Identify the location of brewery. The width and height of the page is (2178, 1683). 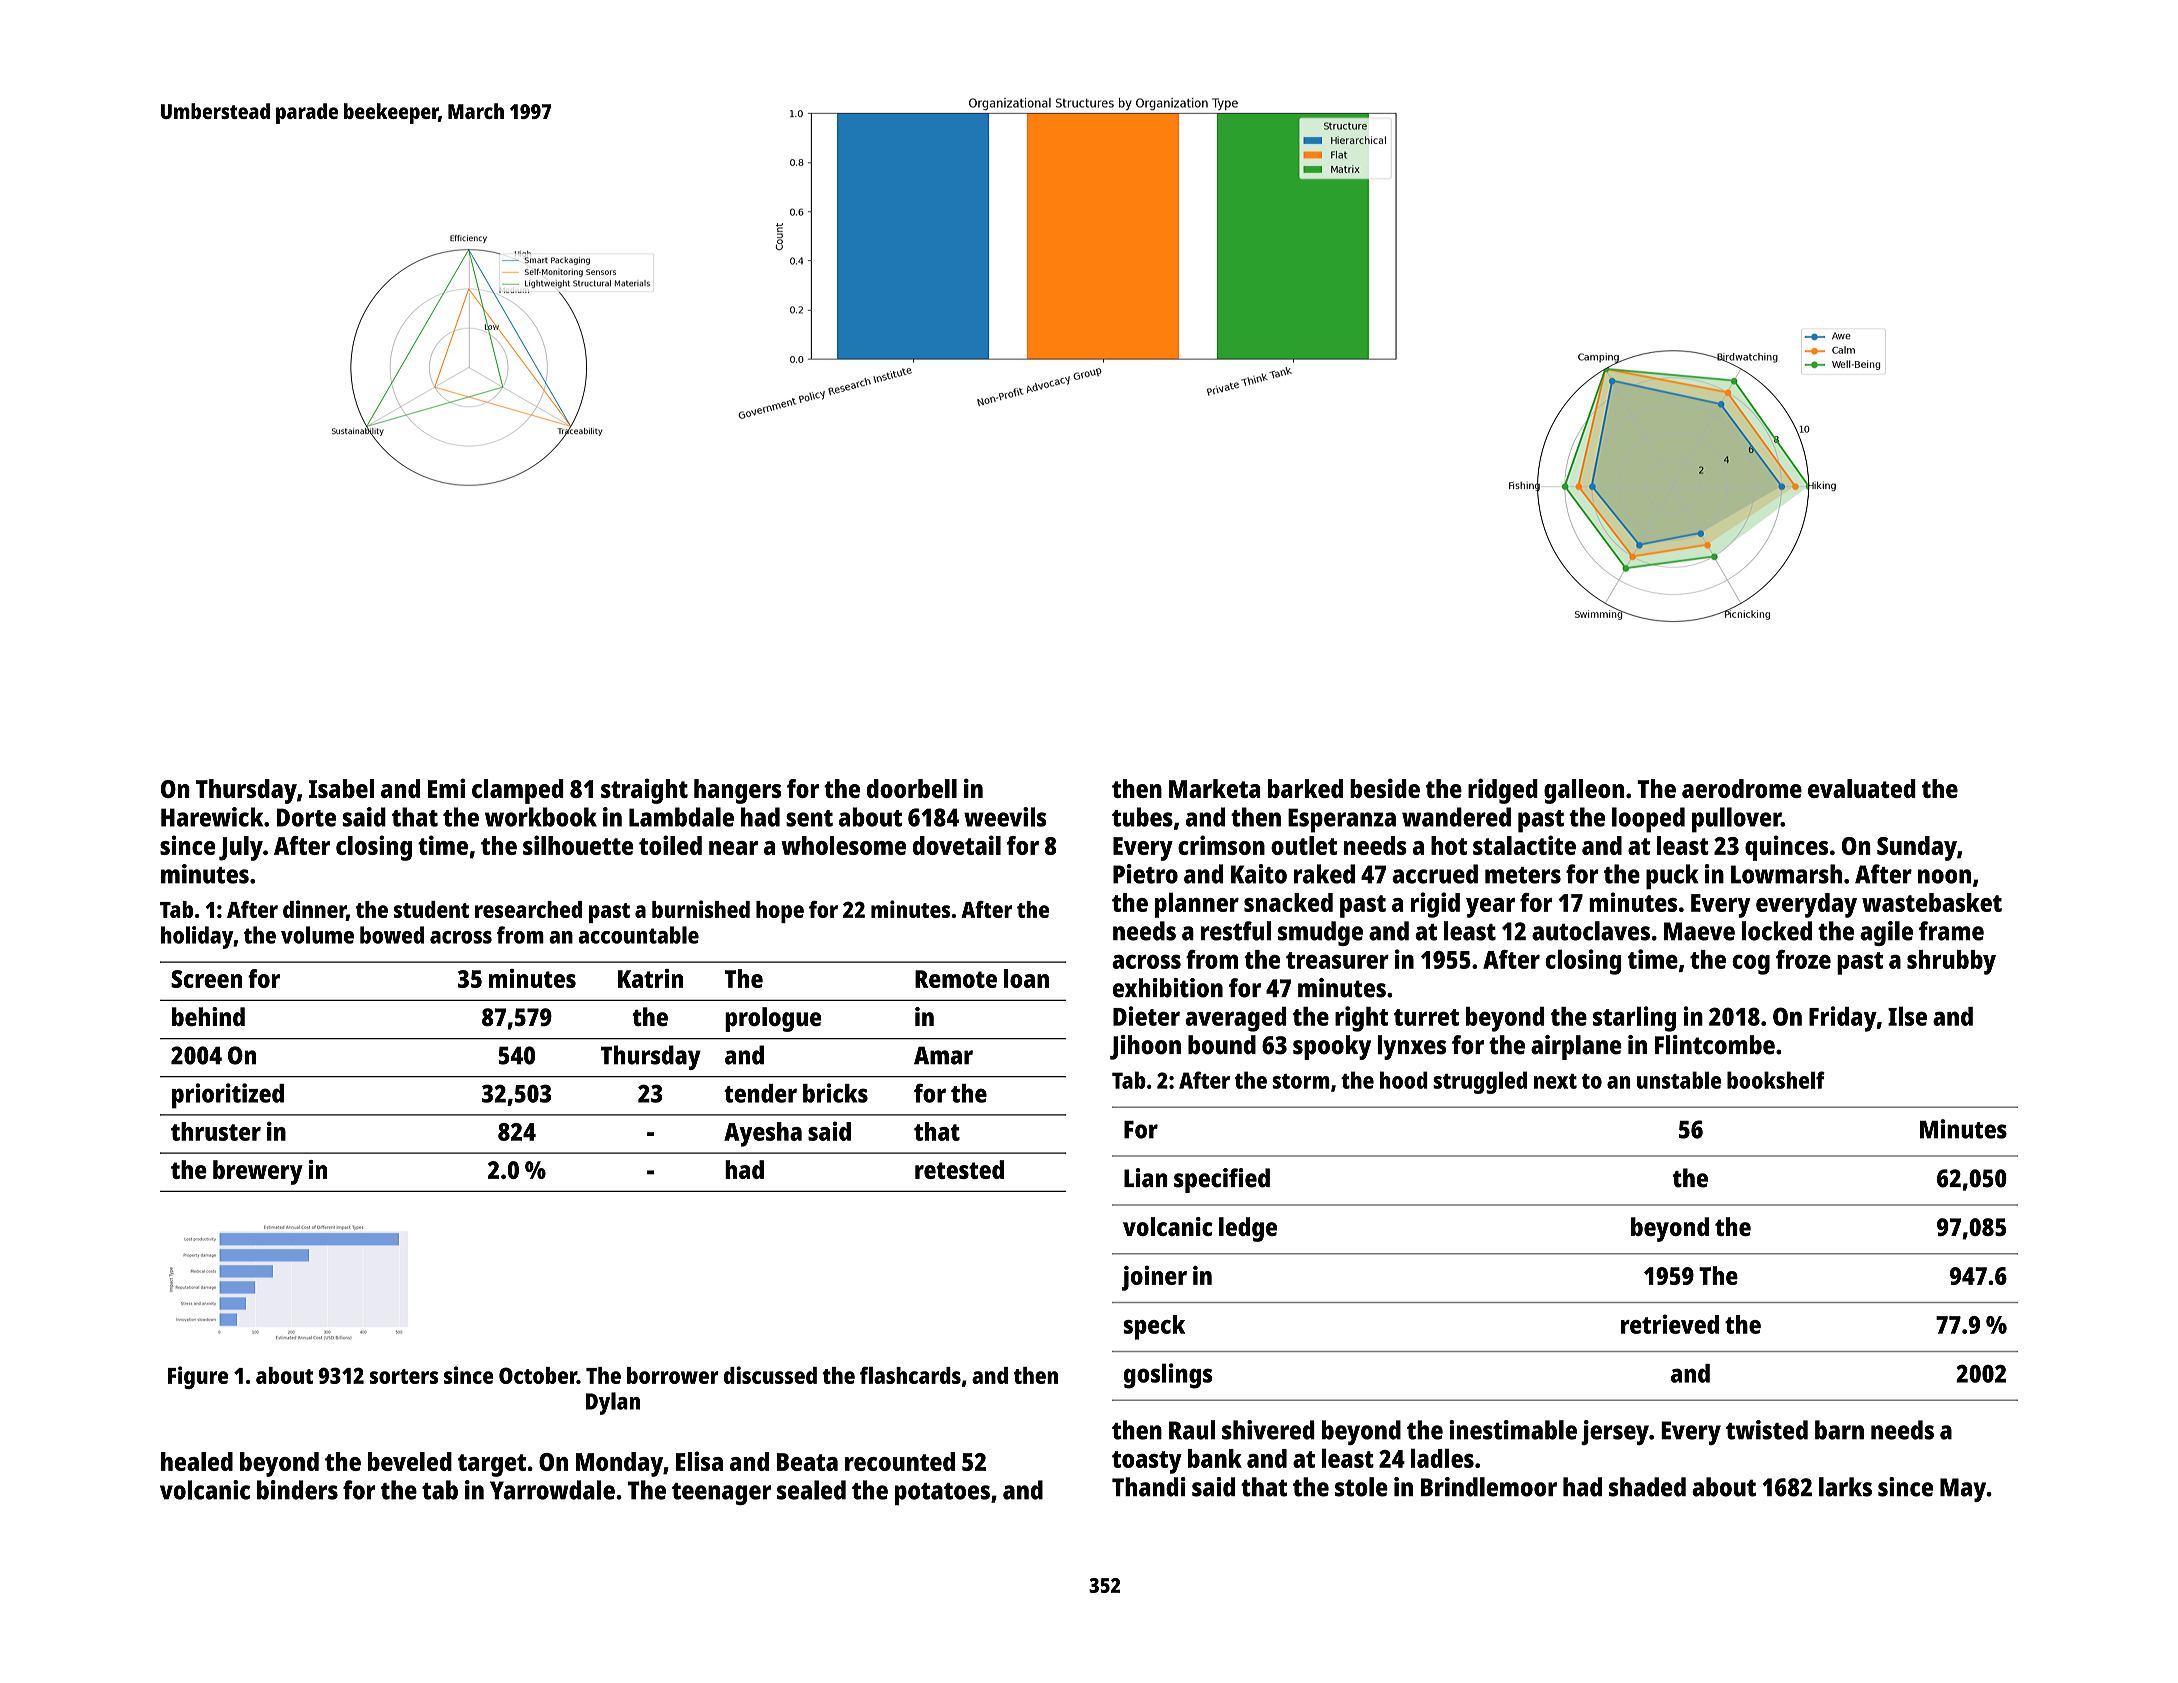
(258, 1172).
